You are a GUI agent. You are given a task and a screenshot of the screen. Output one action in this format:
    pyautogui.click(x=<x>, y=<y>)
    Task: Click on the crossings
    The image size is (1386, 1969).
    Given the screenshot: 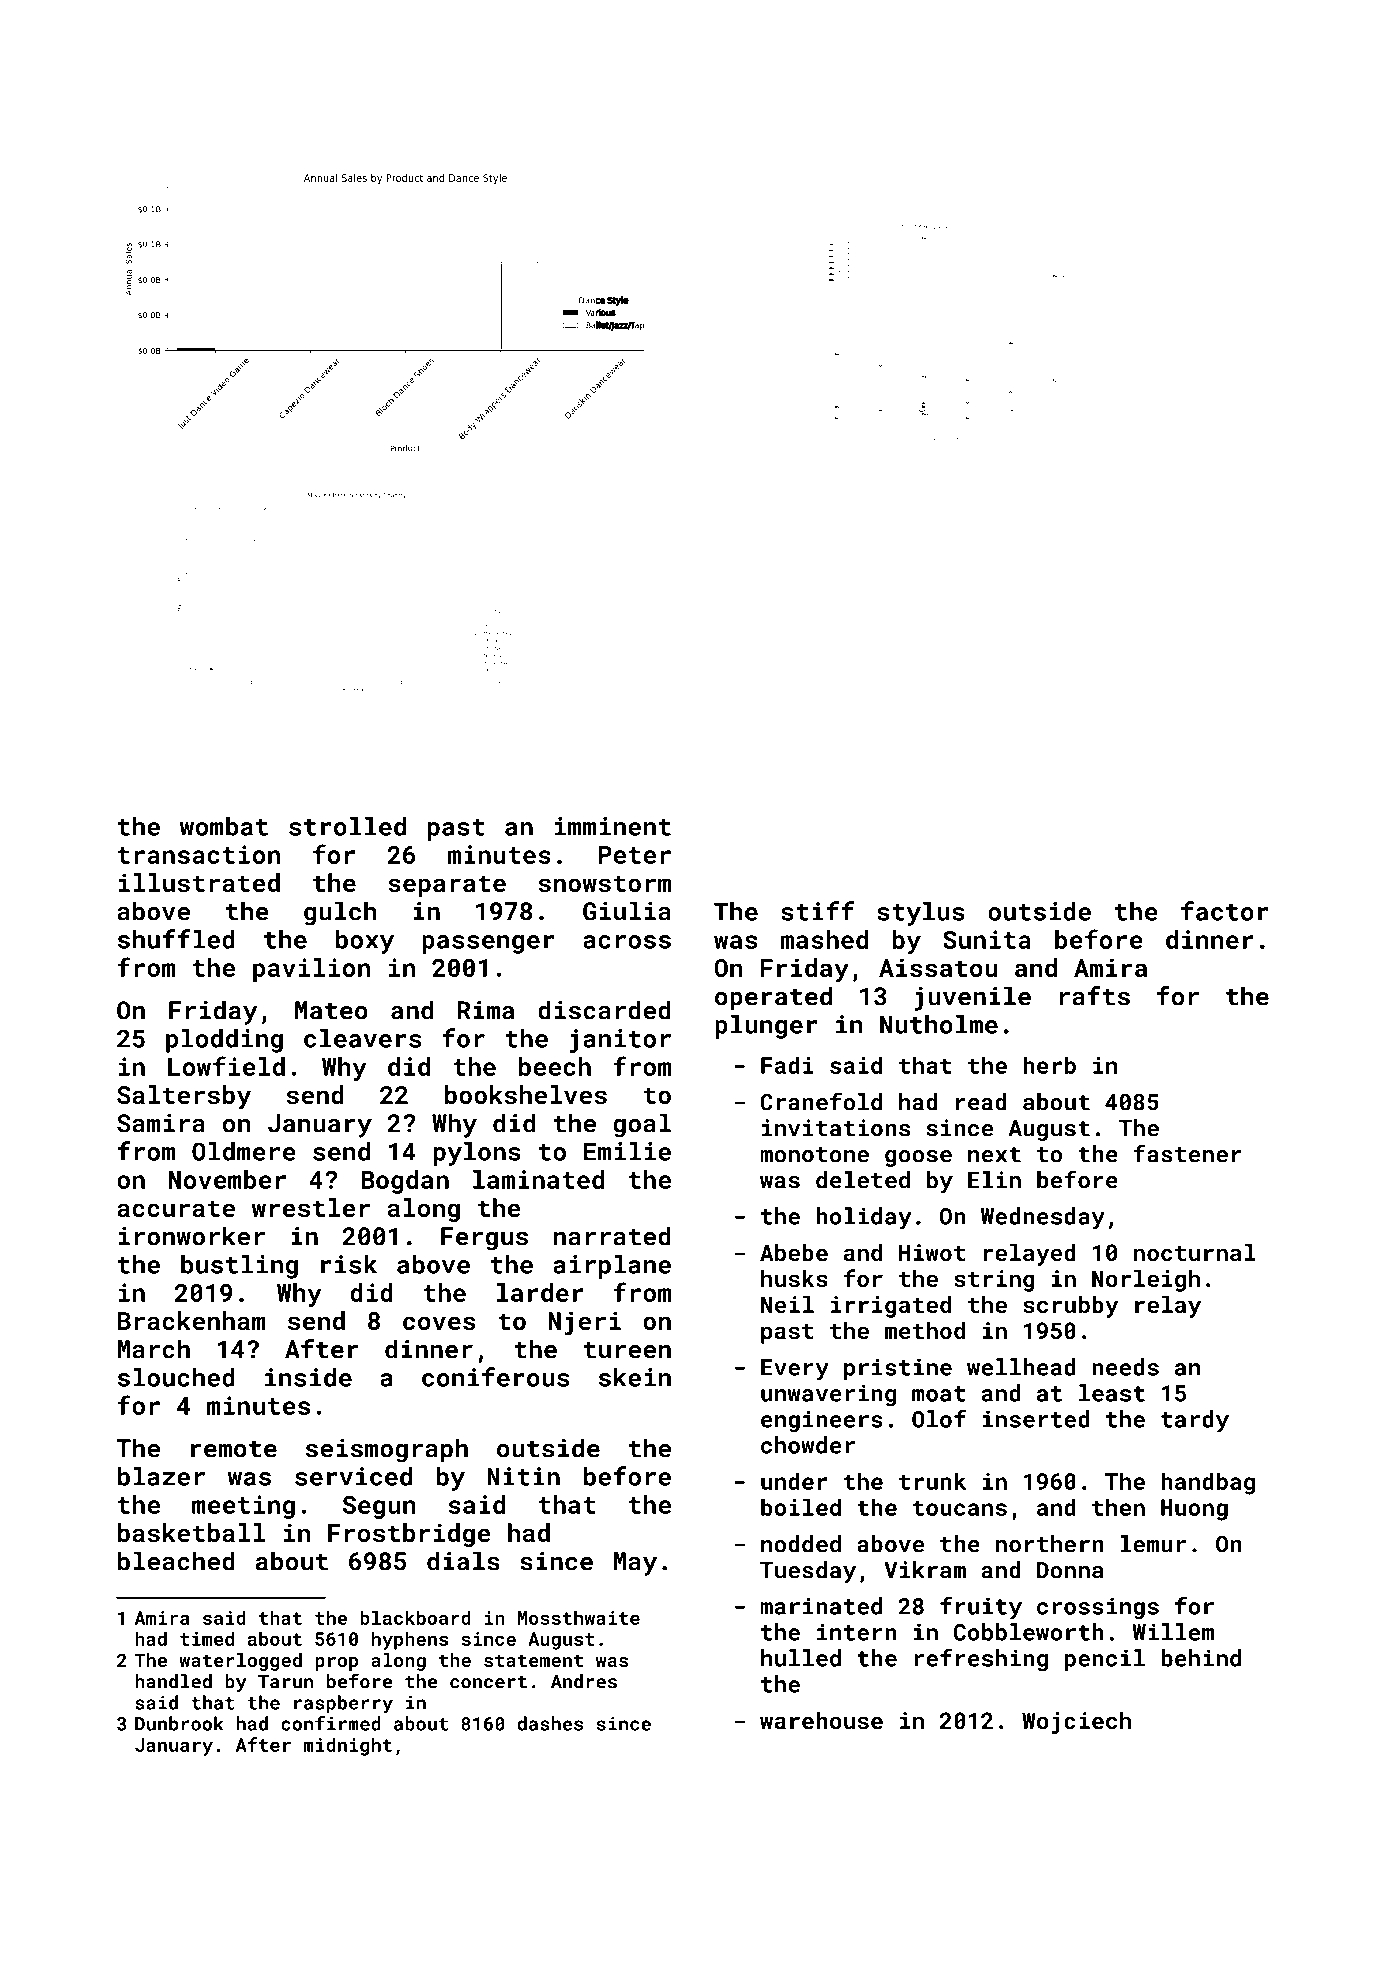 What is the action you would take?
    pyautogui.click(x=1098, y=1608)
